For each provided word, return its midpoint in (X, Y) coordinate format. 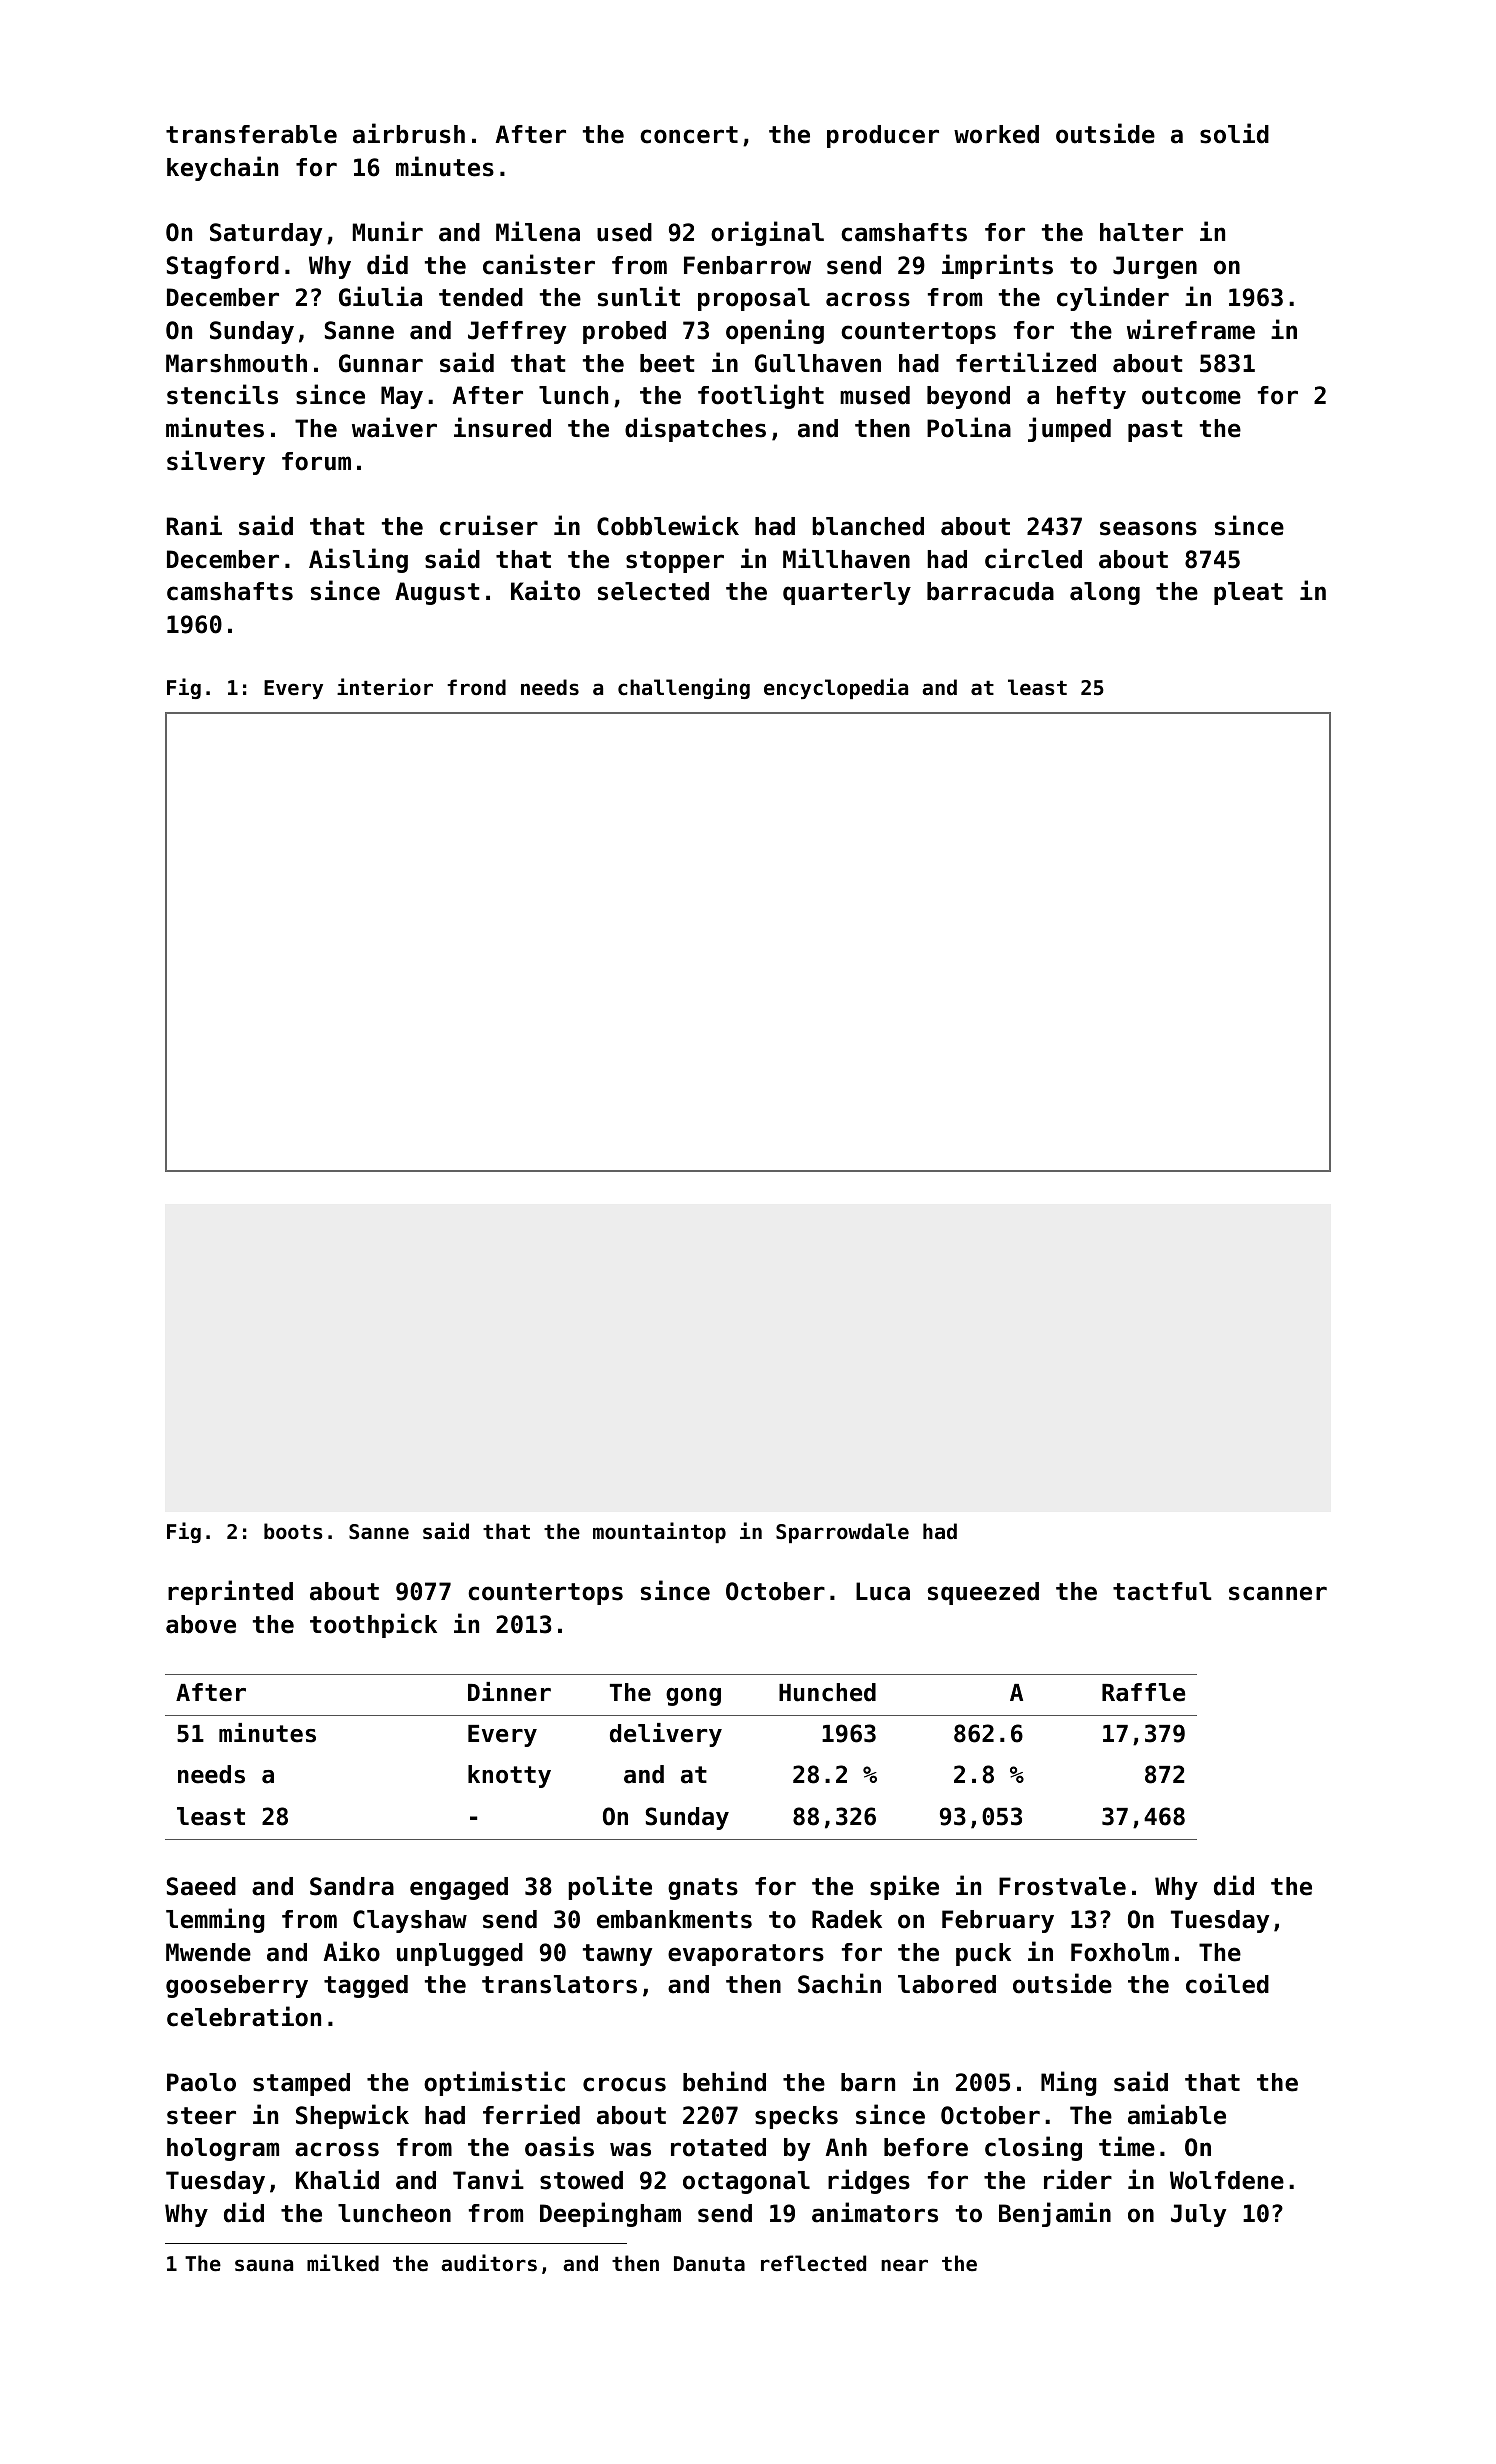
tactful (1162, 1591)
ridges (869, 2181)
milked (343, 2263)
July (1198, 2215)
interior (385, 687)
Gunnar (381, 363)
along (1105, 593)
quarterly (847, 593)
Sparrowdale (842, 1533)
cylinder (1113, 298)
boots (293, 1531)
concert (689, 135)
